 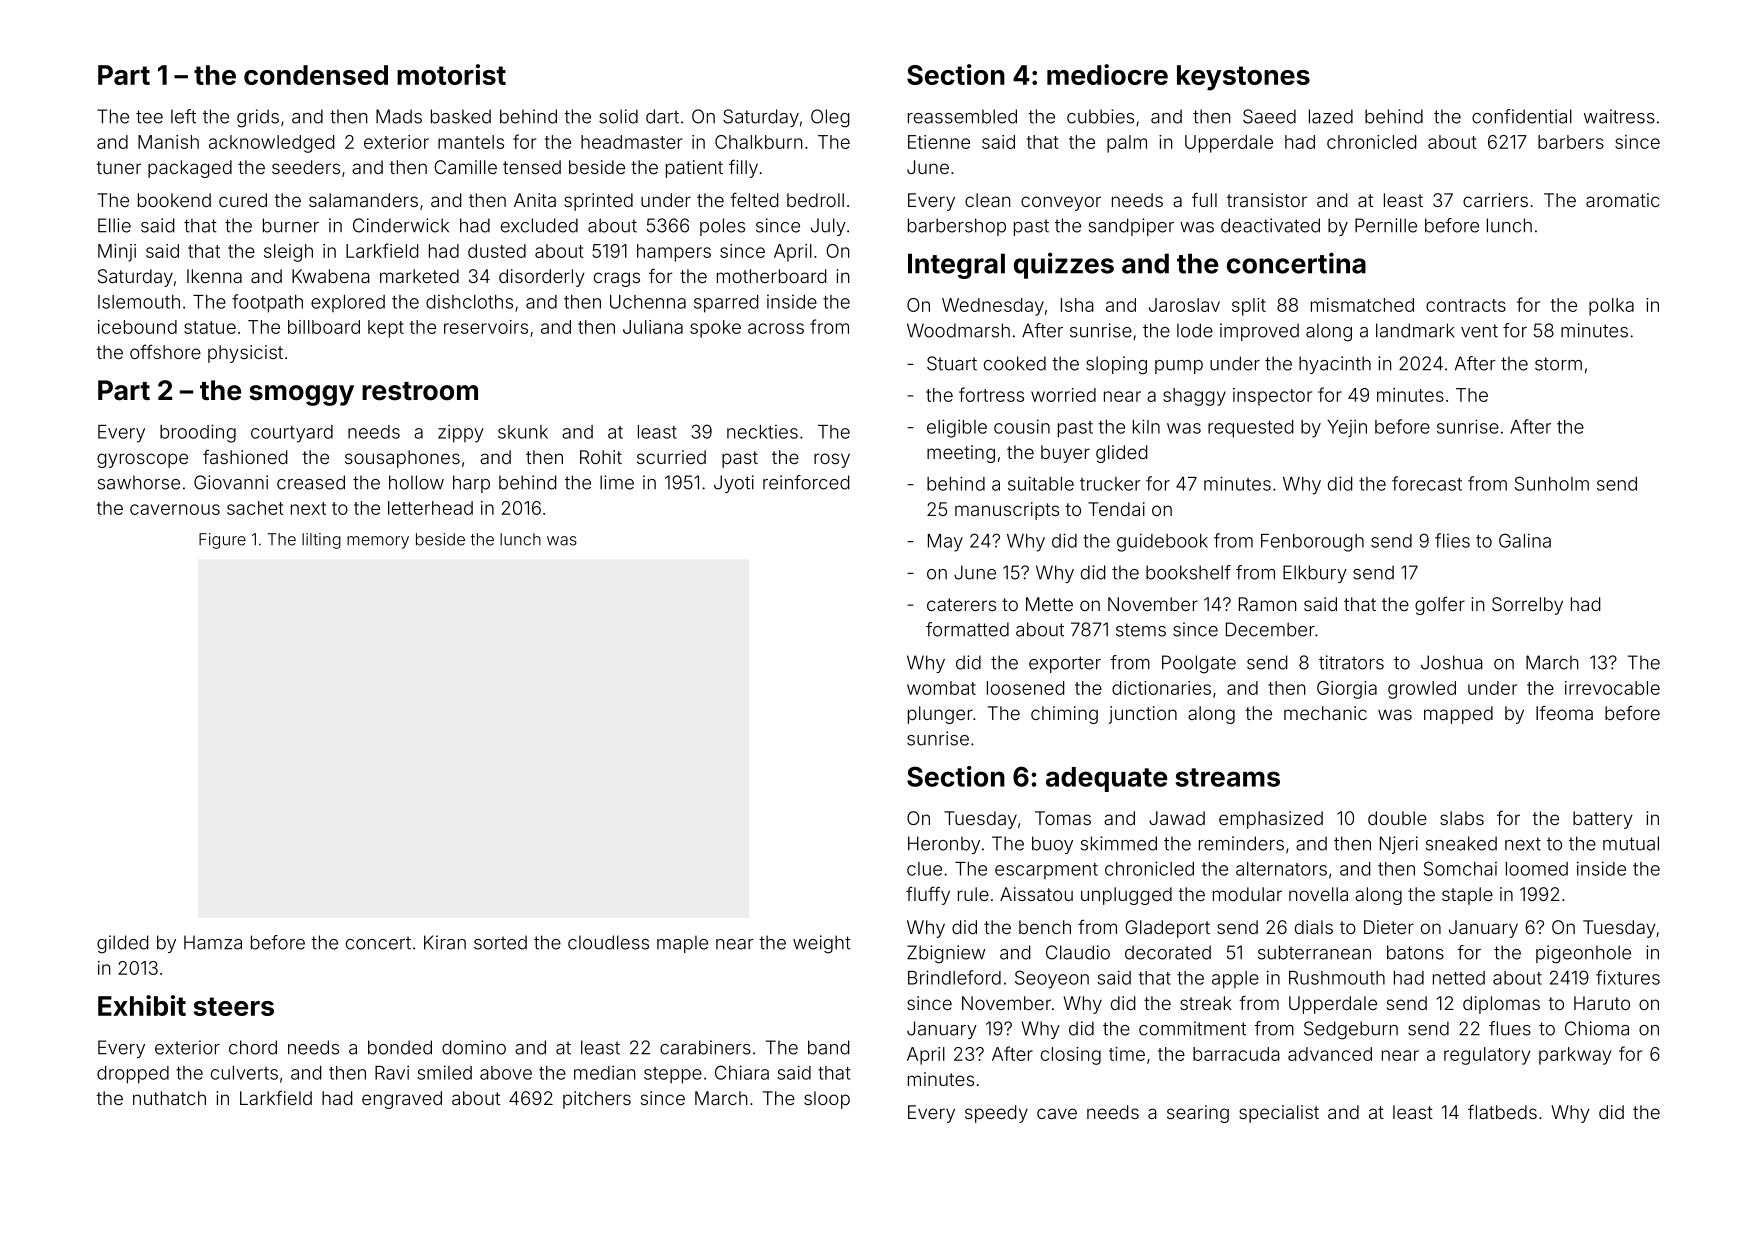 I want to click on Kiran, so click(x=445, y=942).
